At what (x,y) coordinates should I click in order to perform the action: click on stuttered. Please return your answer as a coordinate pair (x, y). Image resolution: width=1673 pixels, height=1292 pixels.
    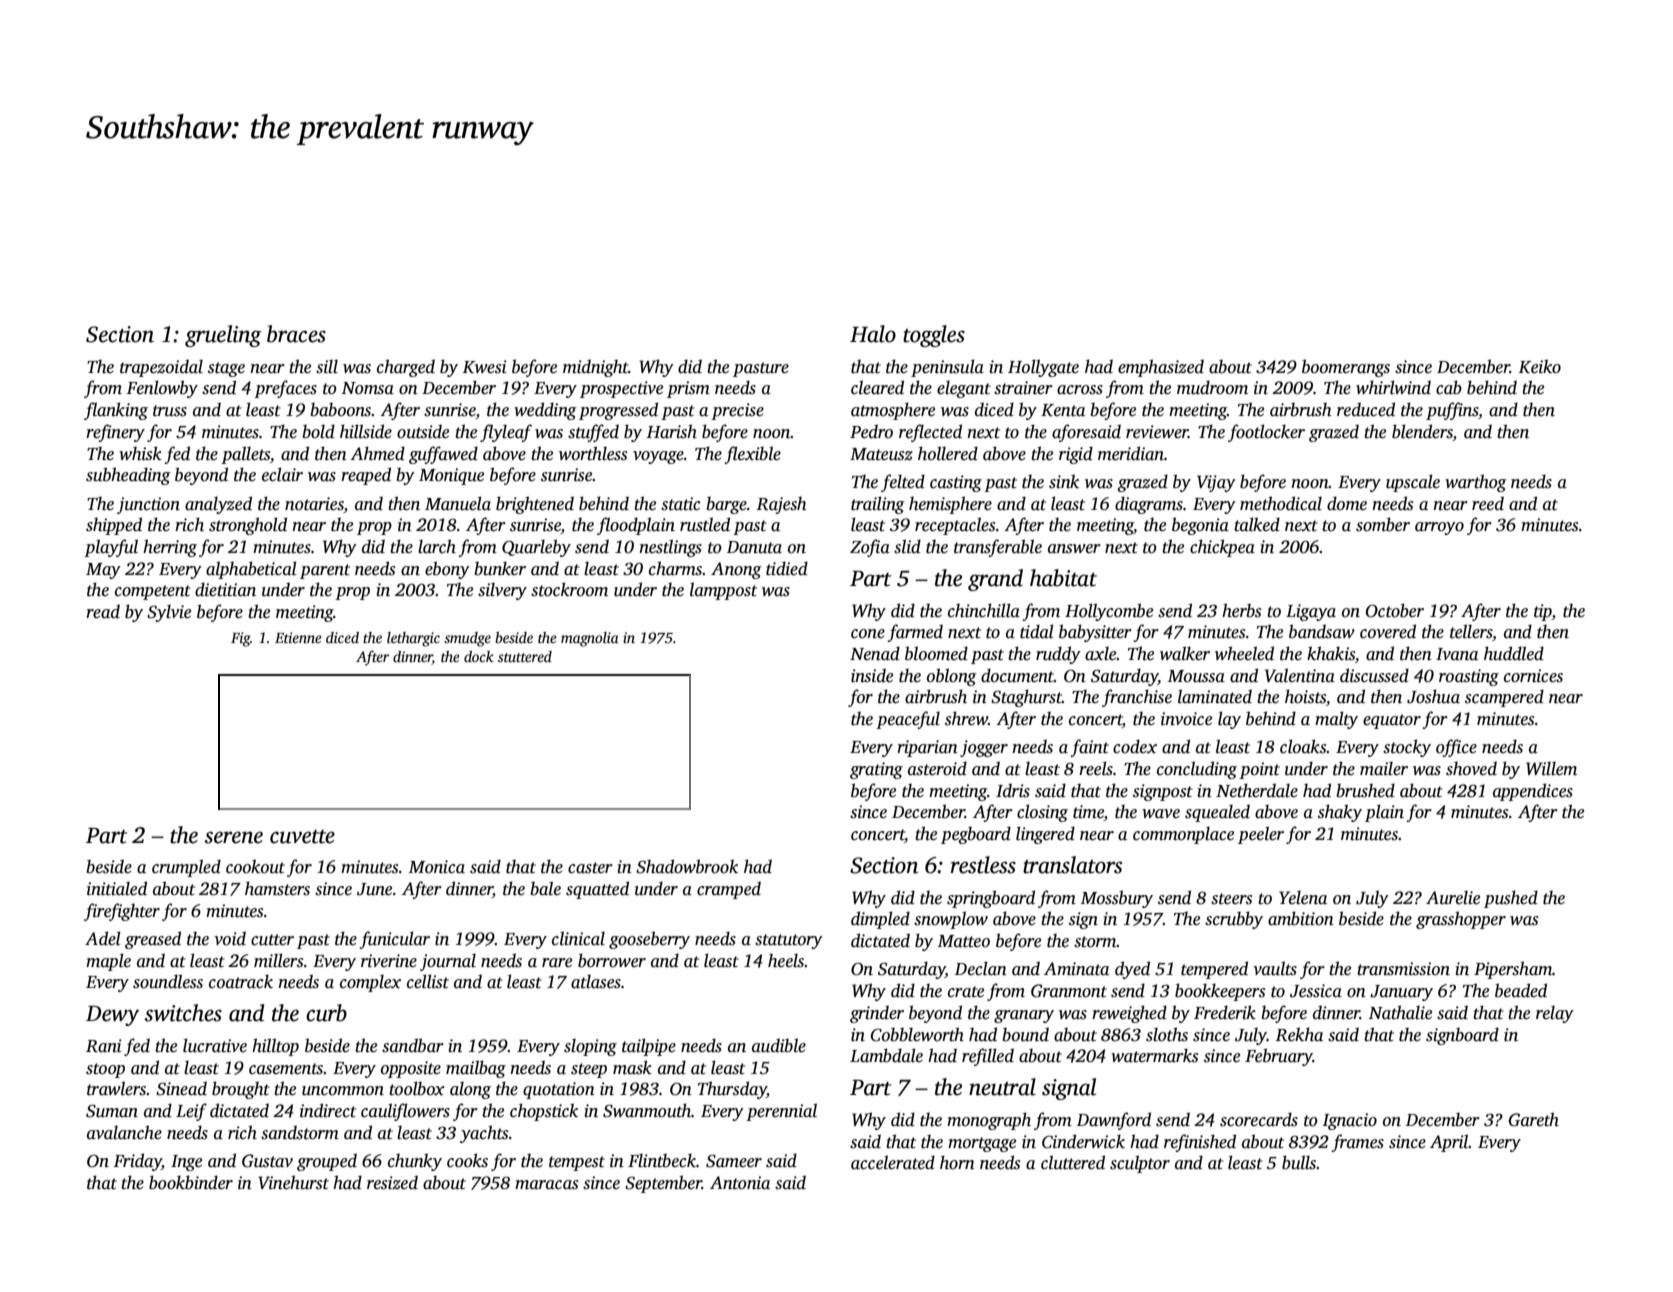
    Looking at the image, I should click on (525, 656).
